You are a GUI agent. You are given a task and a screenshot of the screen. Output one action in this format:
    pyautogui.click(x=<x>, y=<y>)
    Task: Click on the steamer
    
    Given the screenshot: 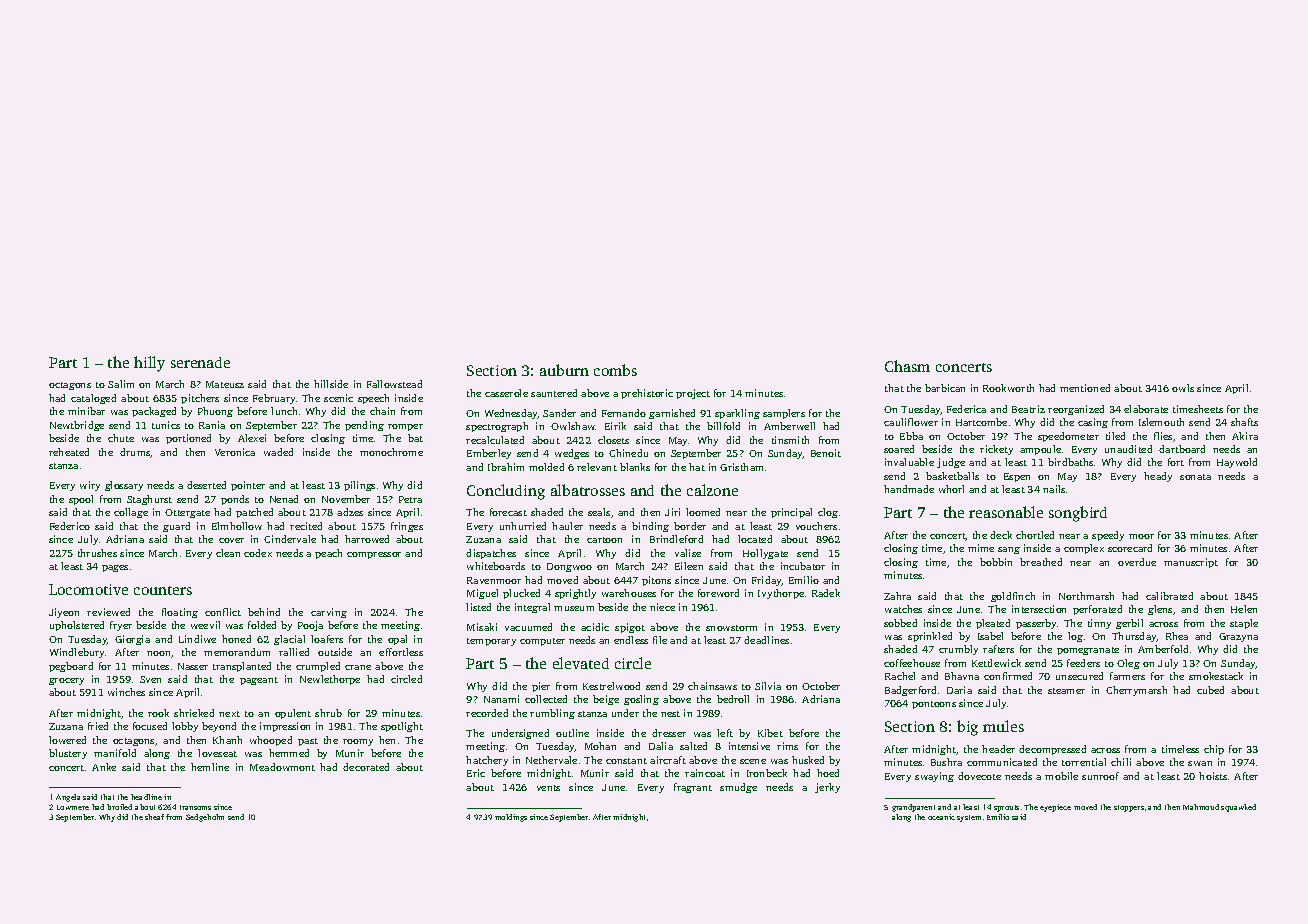 What is the action you would take?
    pyautogui.click(x=1066, y=691)
